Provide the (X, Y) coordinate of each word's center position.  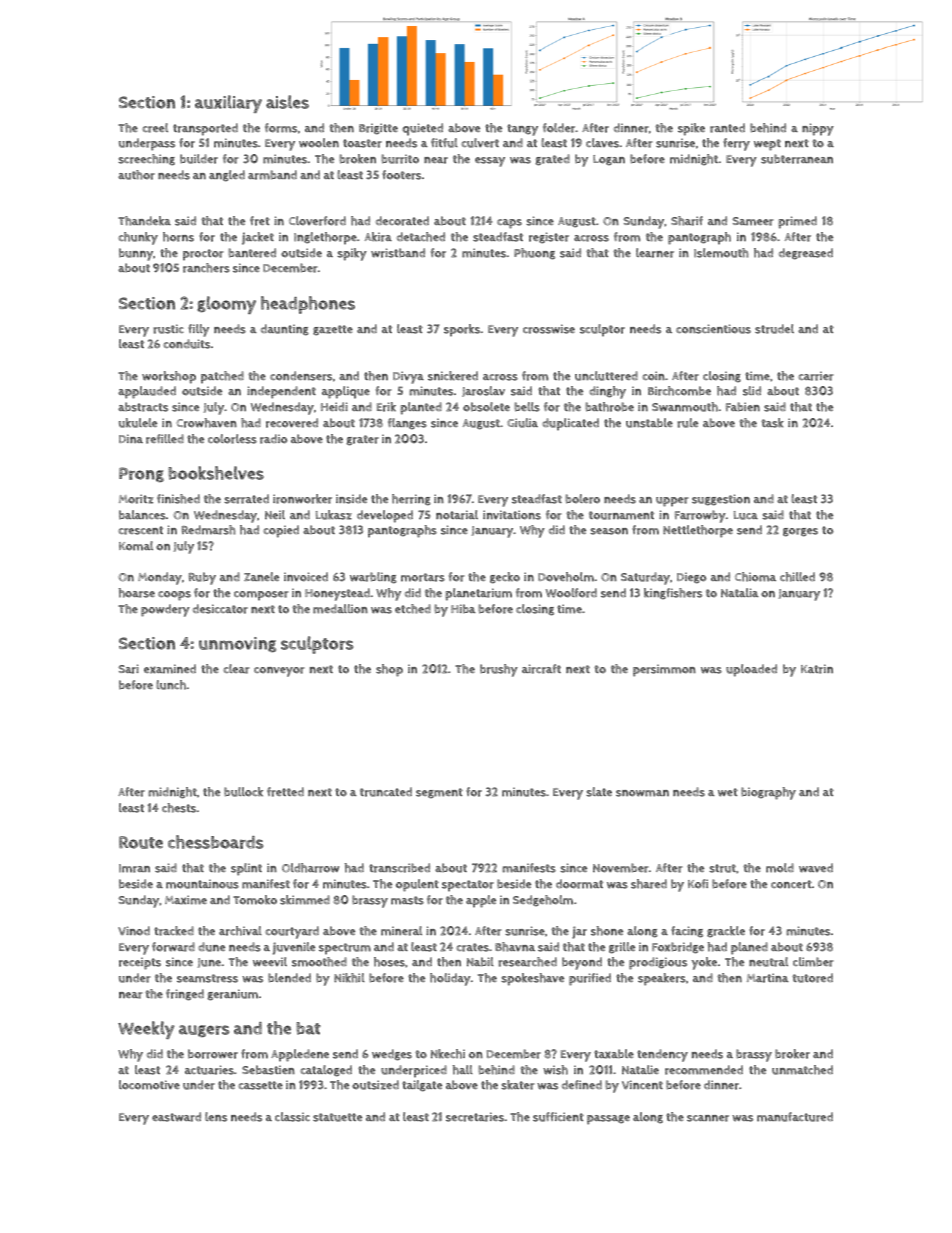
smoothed (319, 962)
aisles (287, 102)
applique (346, 392)
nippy (818, 129)
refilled (165, 439)
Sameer (753, 221)
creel (155, 128)
